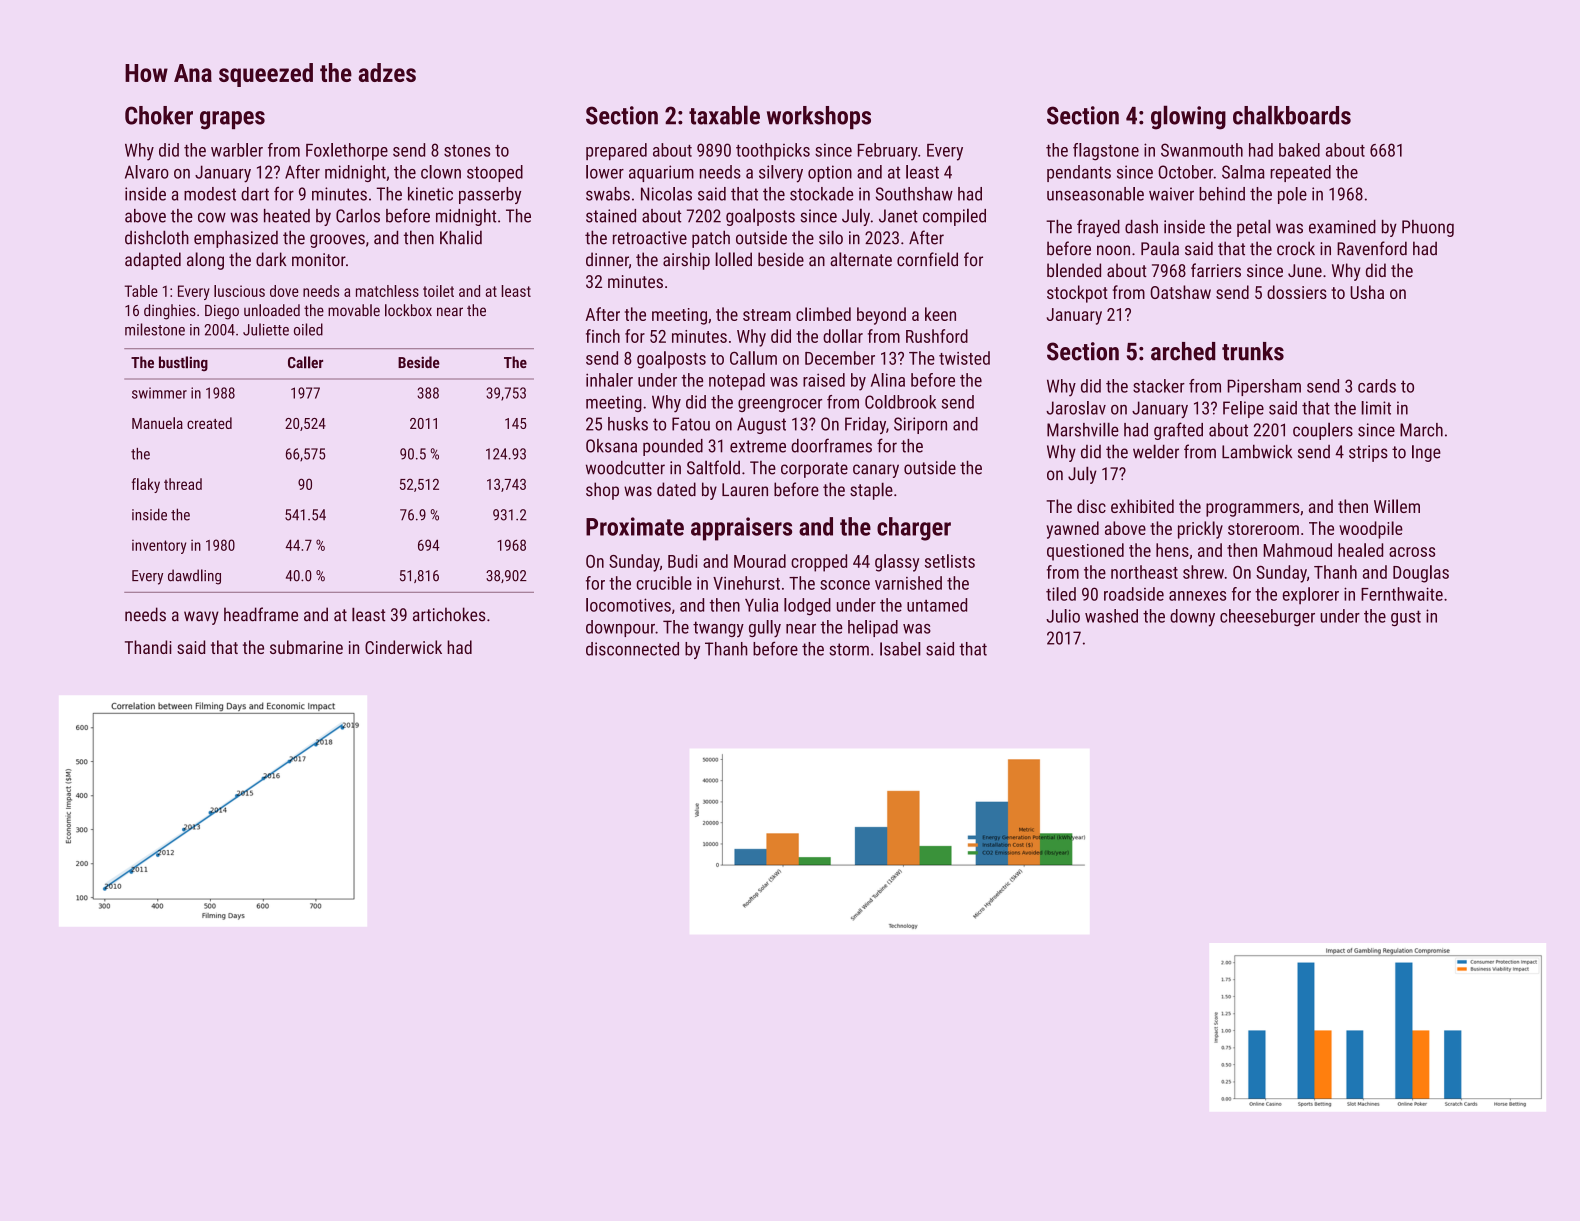  What do you see at coordinates (232, 120) in the screenshot?
I see `grapes` at bounding box center [232, 120].
